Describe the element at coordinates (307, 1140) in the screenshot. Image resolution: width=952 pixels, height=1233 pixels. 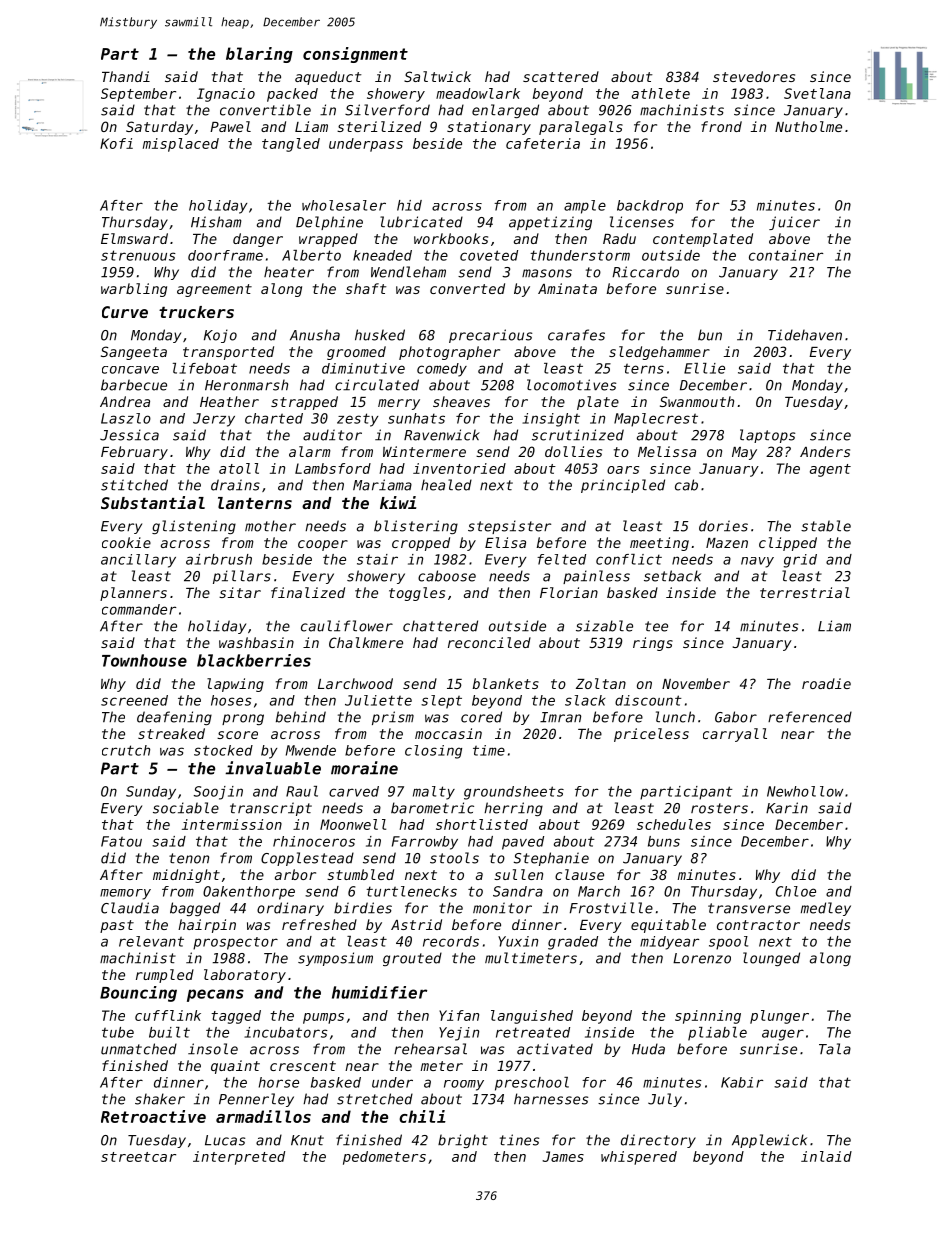
I see `Knut` at that location.
